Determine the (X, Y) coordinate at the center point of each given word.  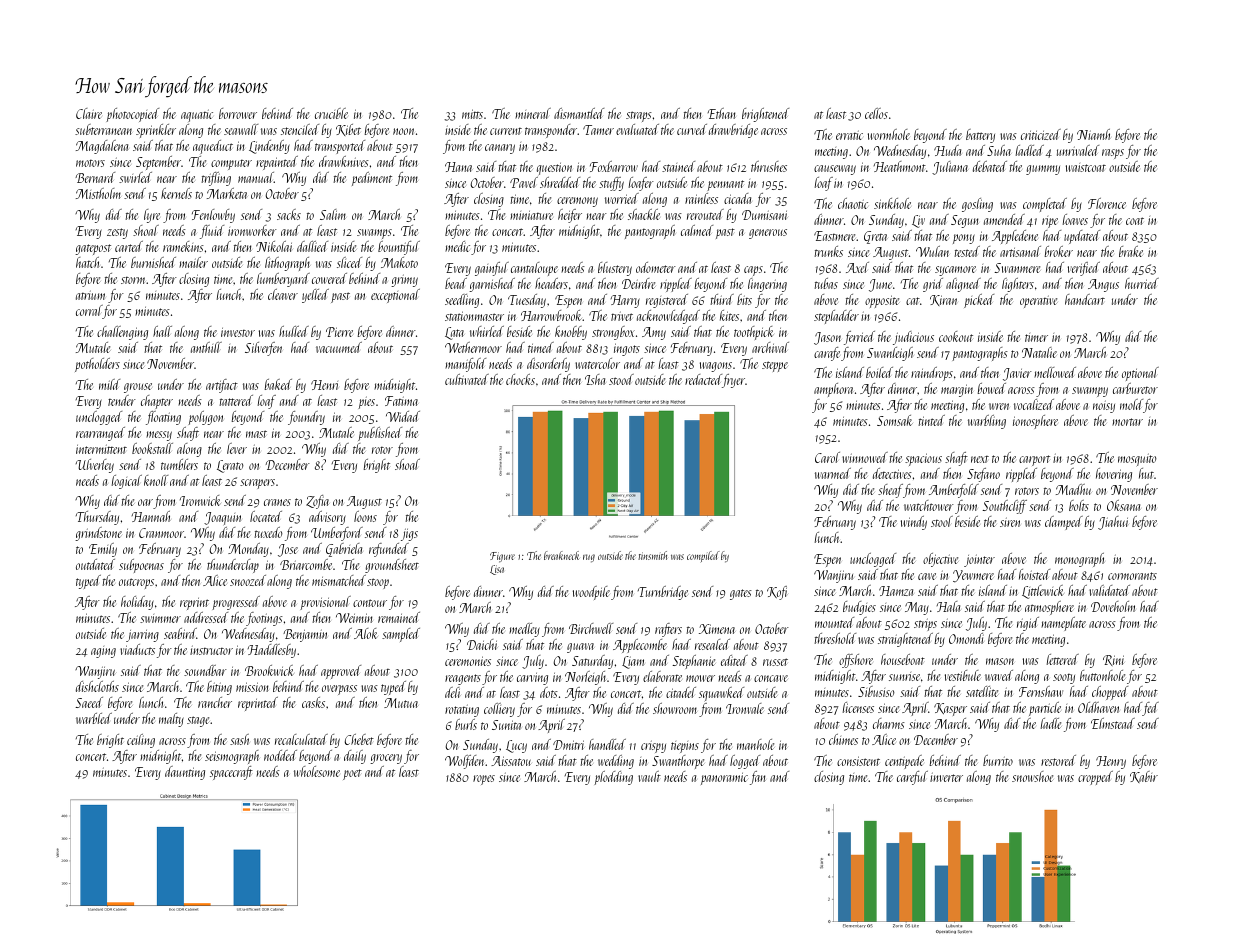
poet (352, 774)
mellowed (1055, 372)
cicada (738, 198)
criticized (1041, 134)
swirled (135, 177)
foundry (306, 418)
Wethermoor (473, 347)
